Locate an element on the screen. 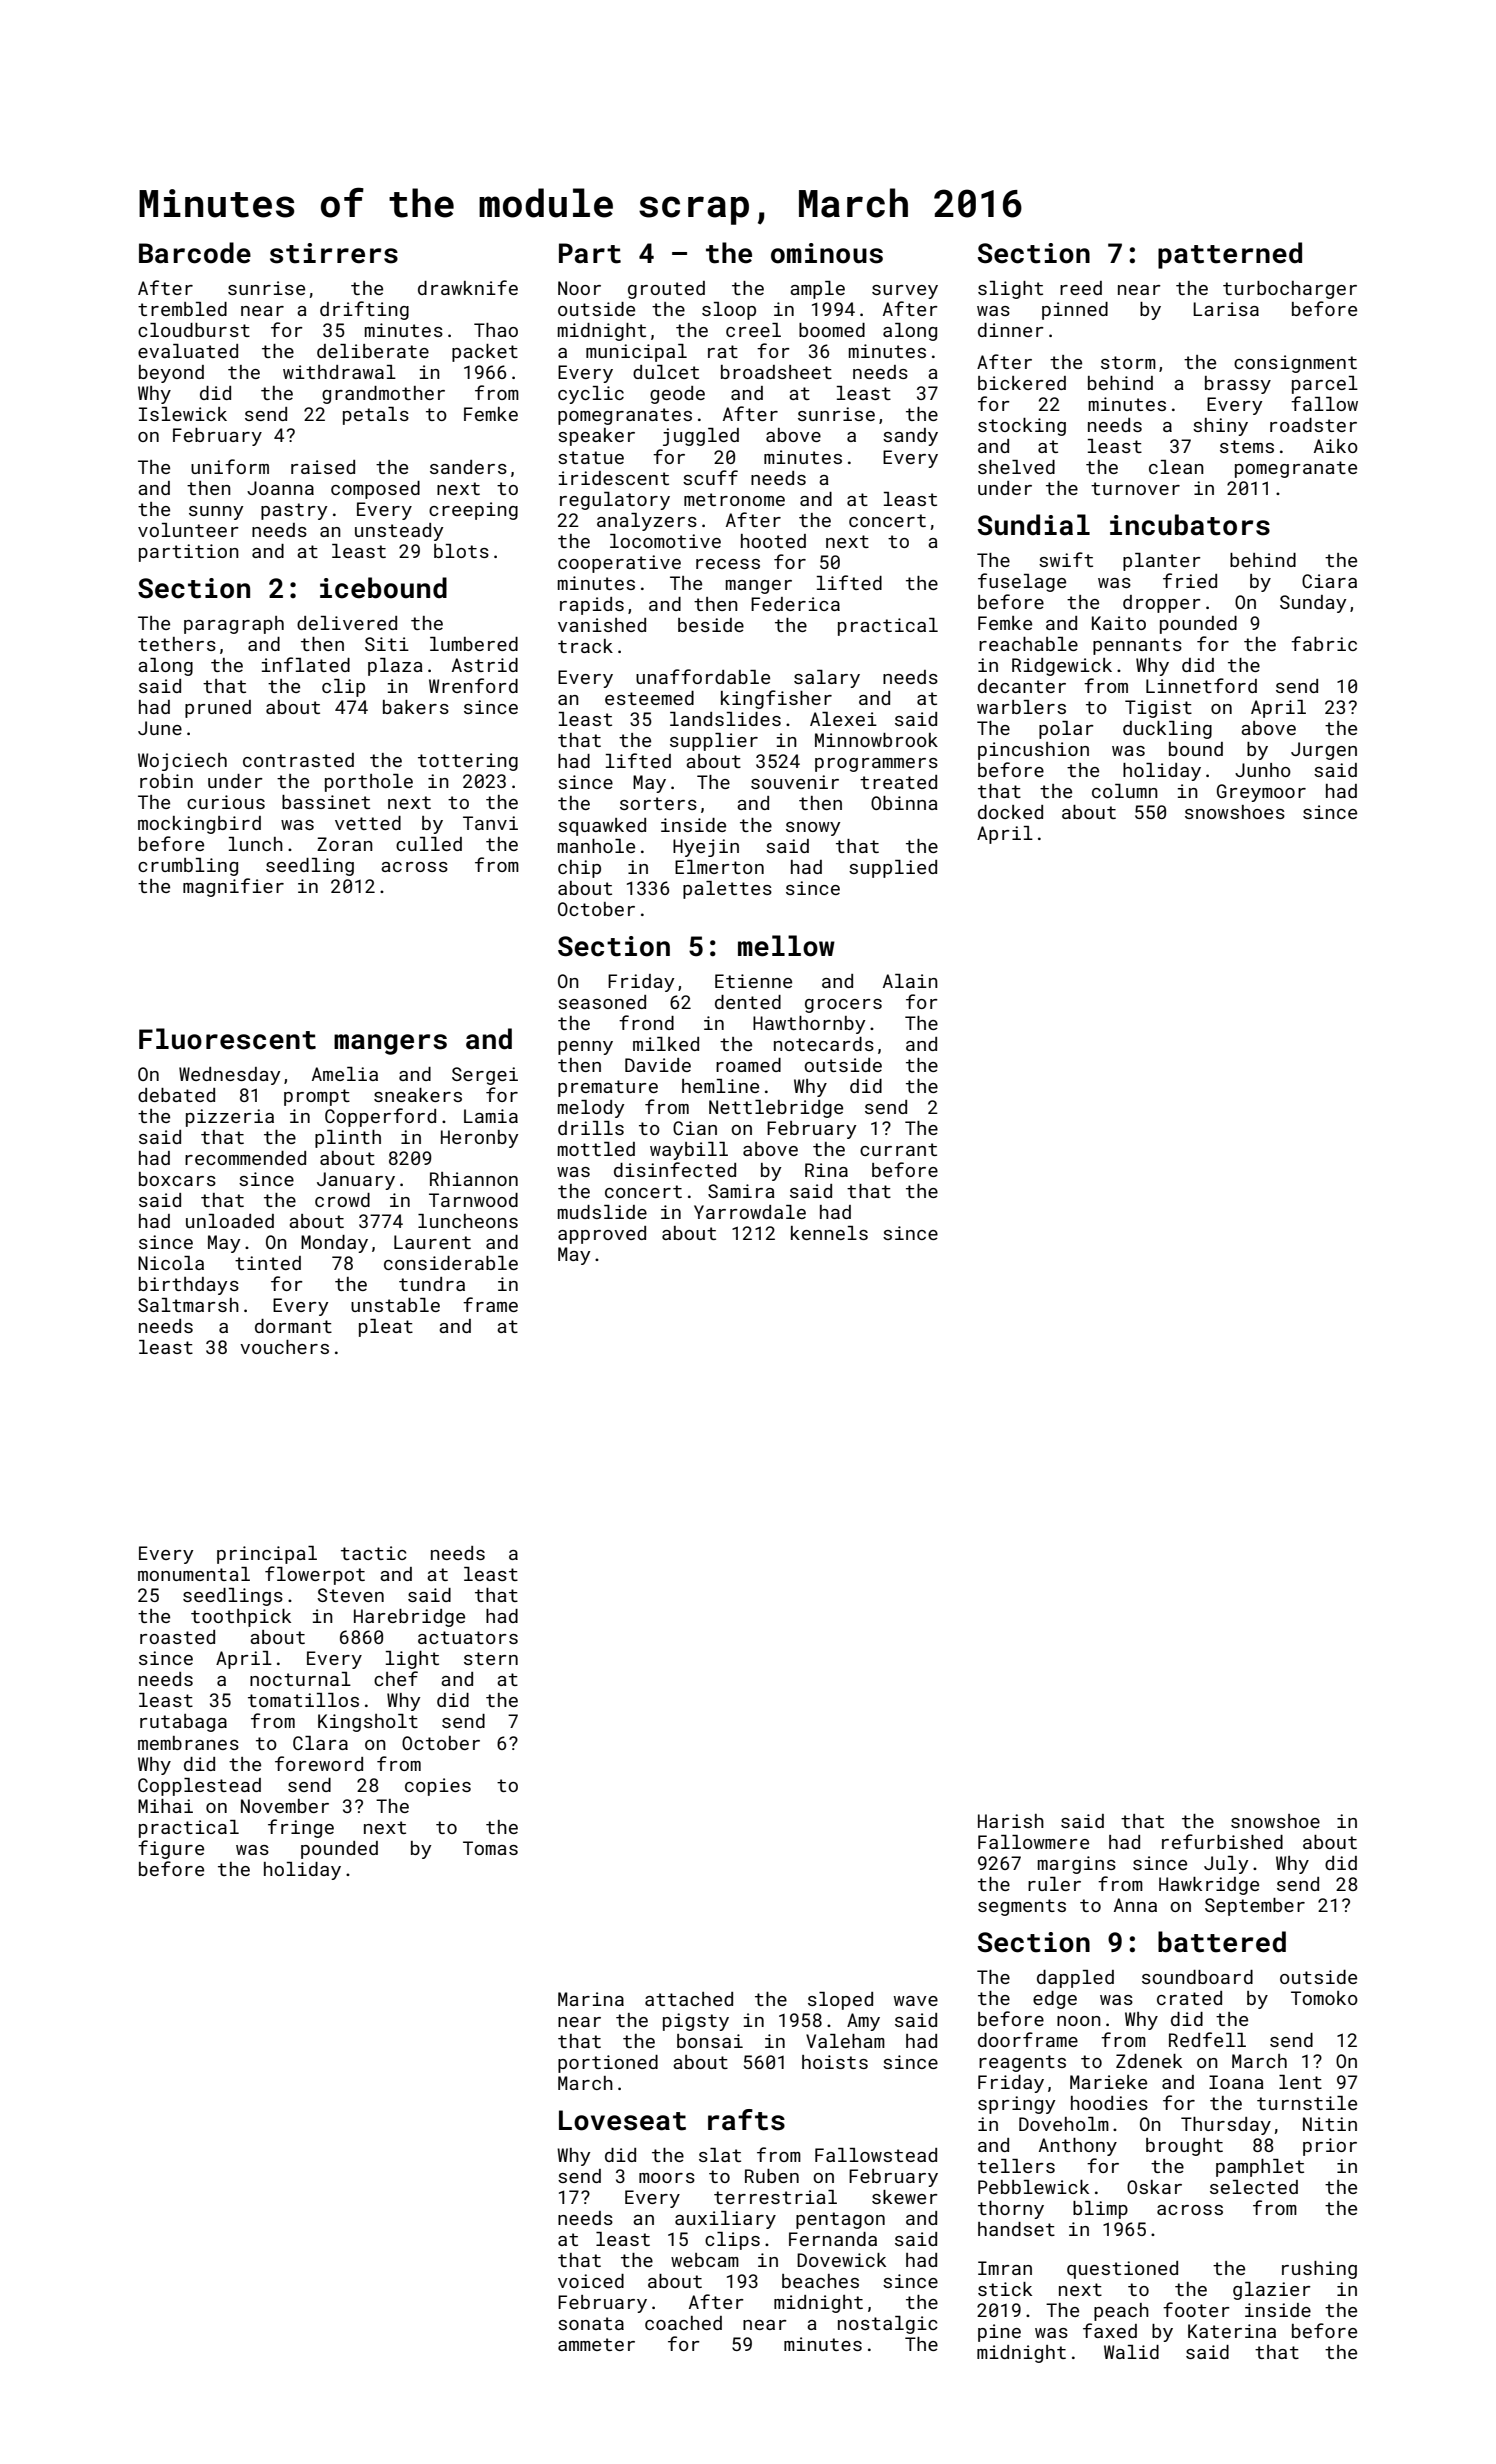 This screenshot has height=2464, width=1496. lent is located at coordinates (1300, 2082).
